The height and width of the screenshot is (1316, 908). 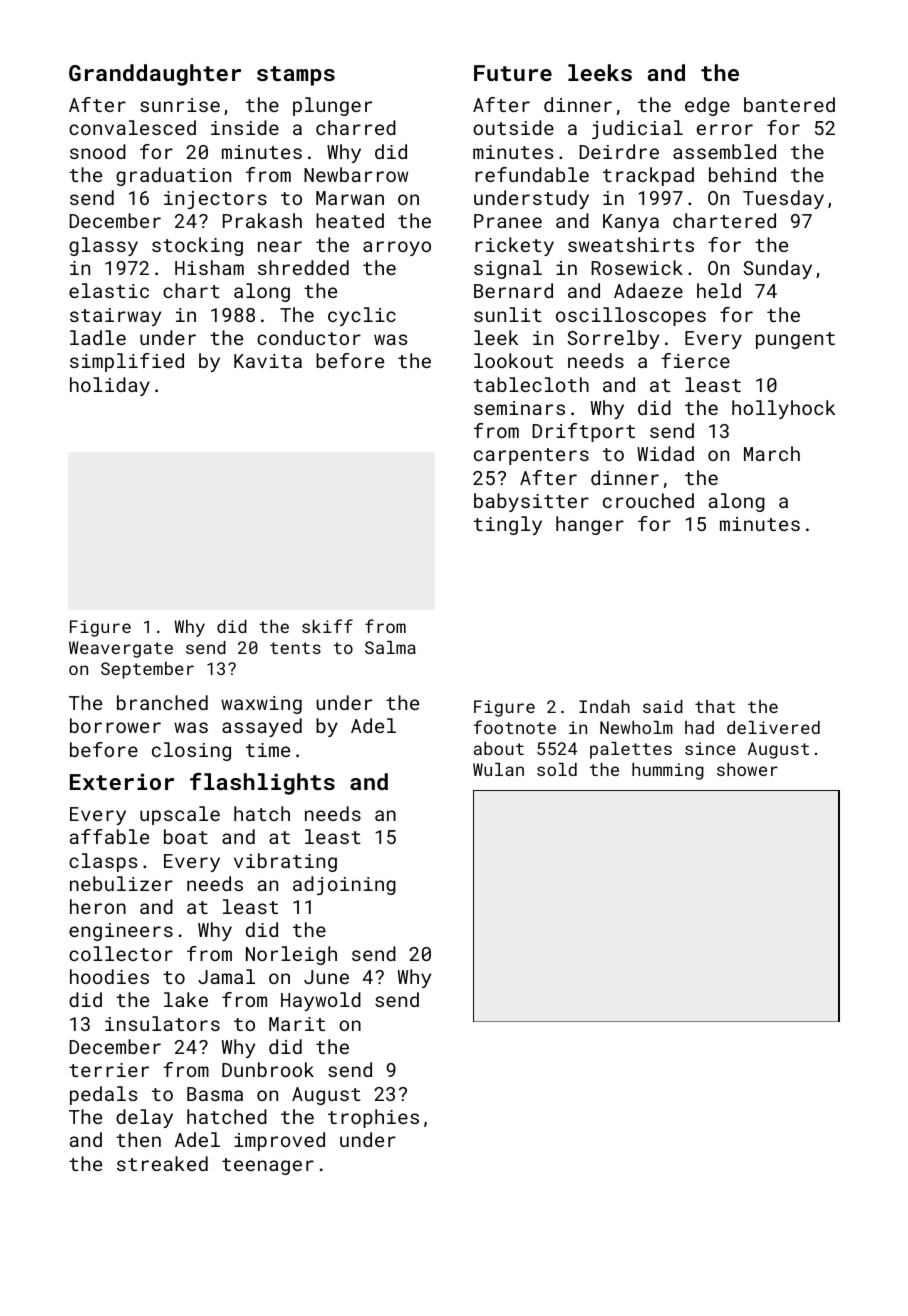 I want to click on Deirdre, so click(x=619, y=151).
